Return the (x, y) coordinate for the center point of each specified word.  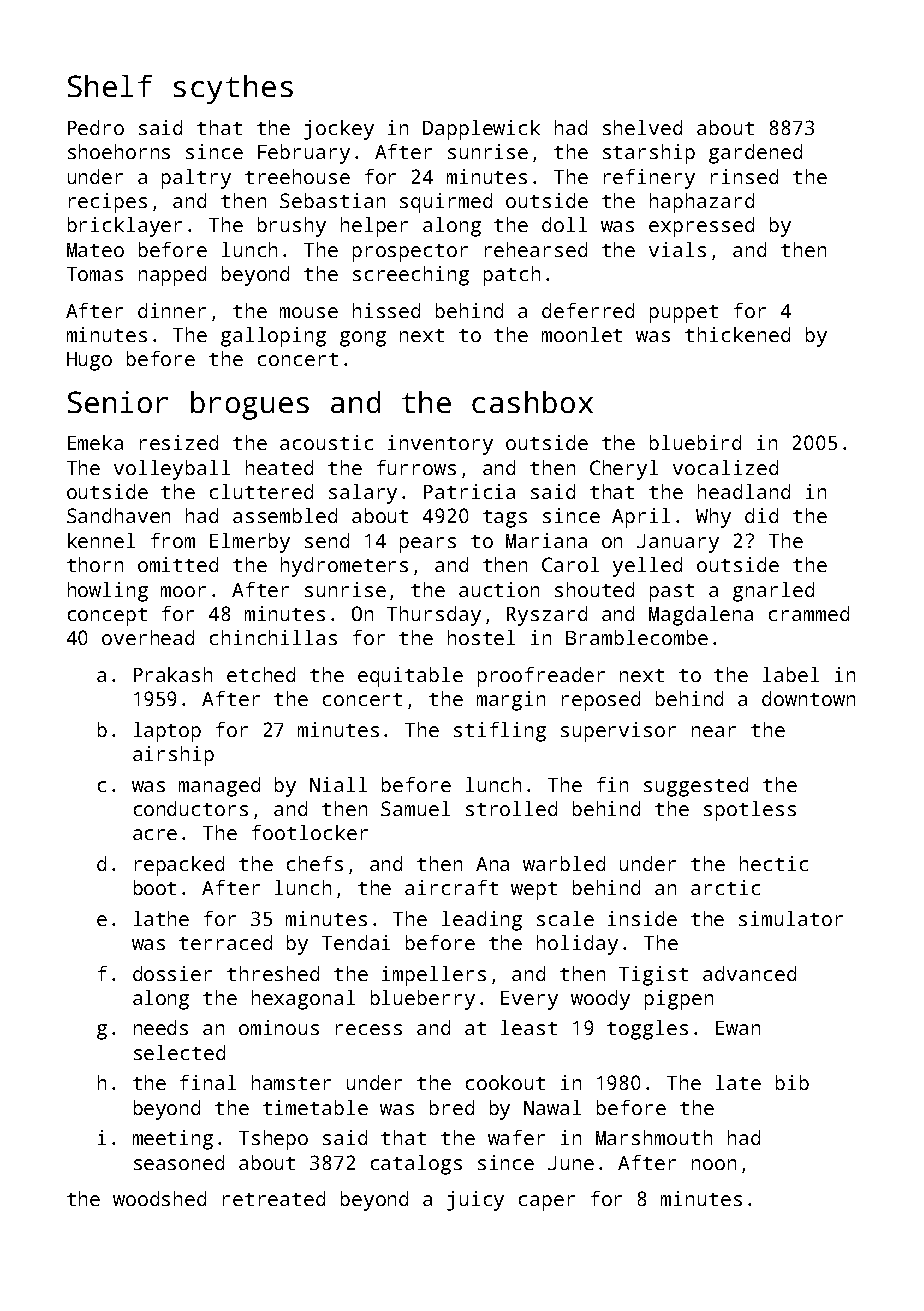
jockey (339, 130)
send (327, 540)
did (761, 515)
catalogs (416, 1165)
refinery (649, 179)
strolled (511, 808)
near (714, 731)
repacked (179, 866)
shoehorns (119, 151)
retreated (274, 1198)
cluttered (261, 491)
